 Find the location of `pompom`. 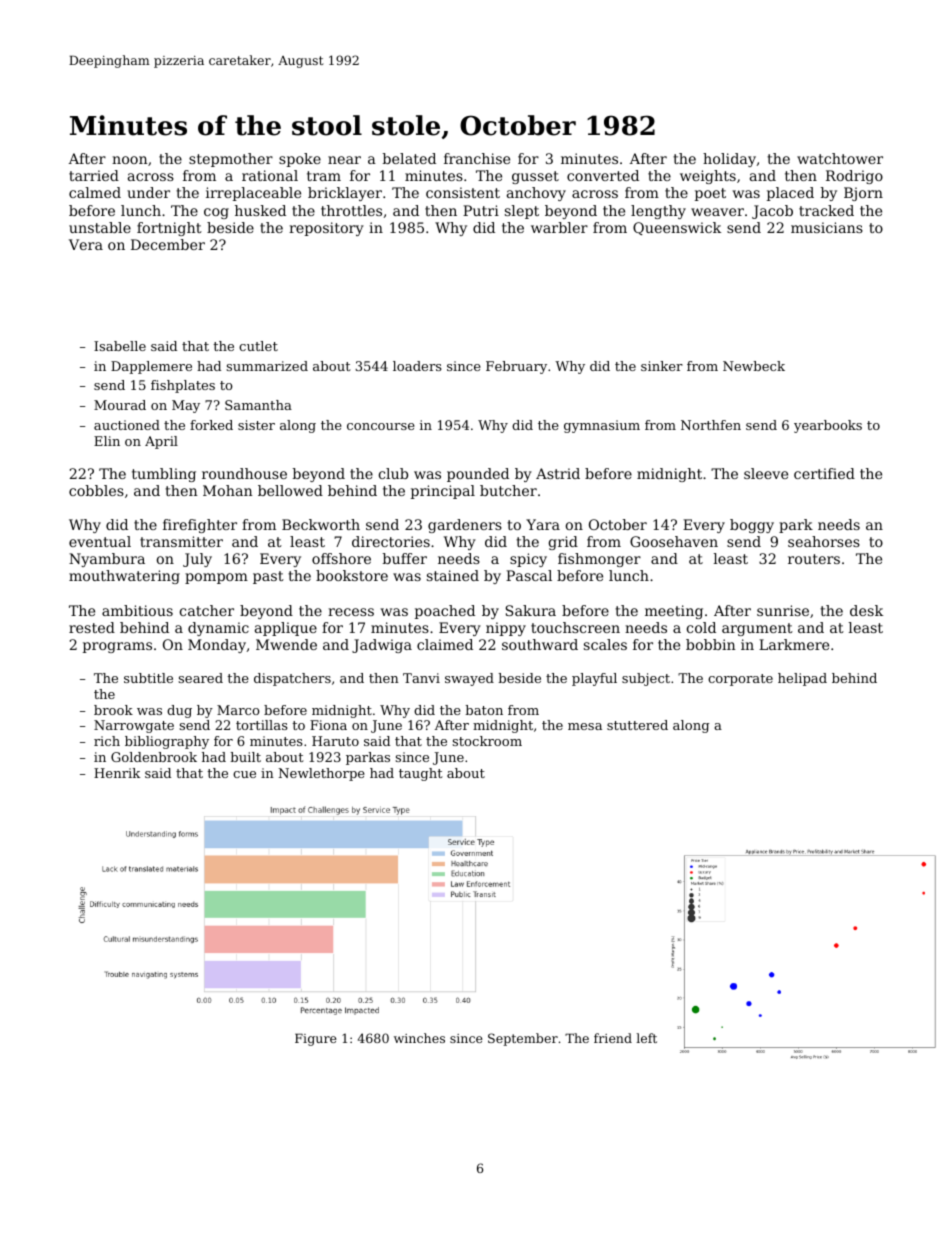

pompom is located at coordinates (216, 578).
